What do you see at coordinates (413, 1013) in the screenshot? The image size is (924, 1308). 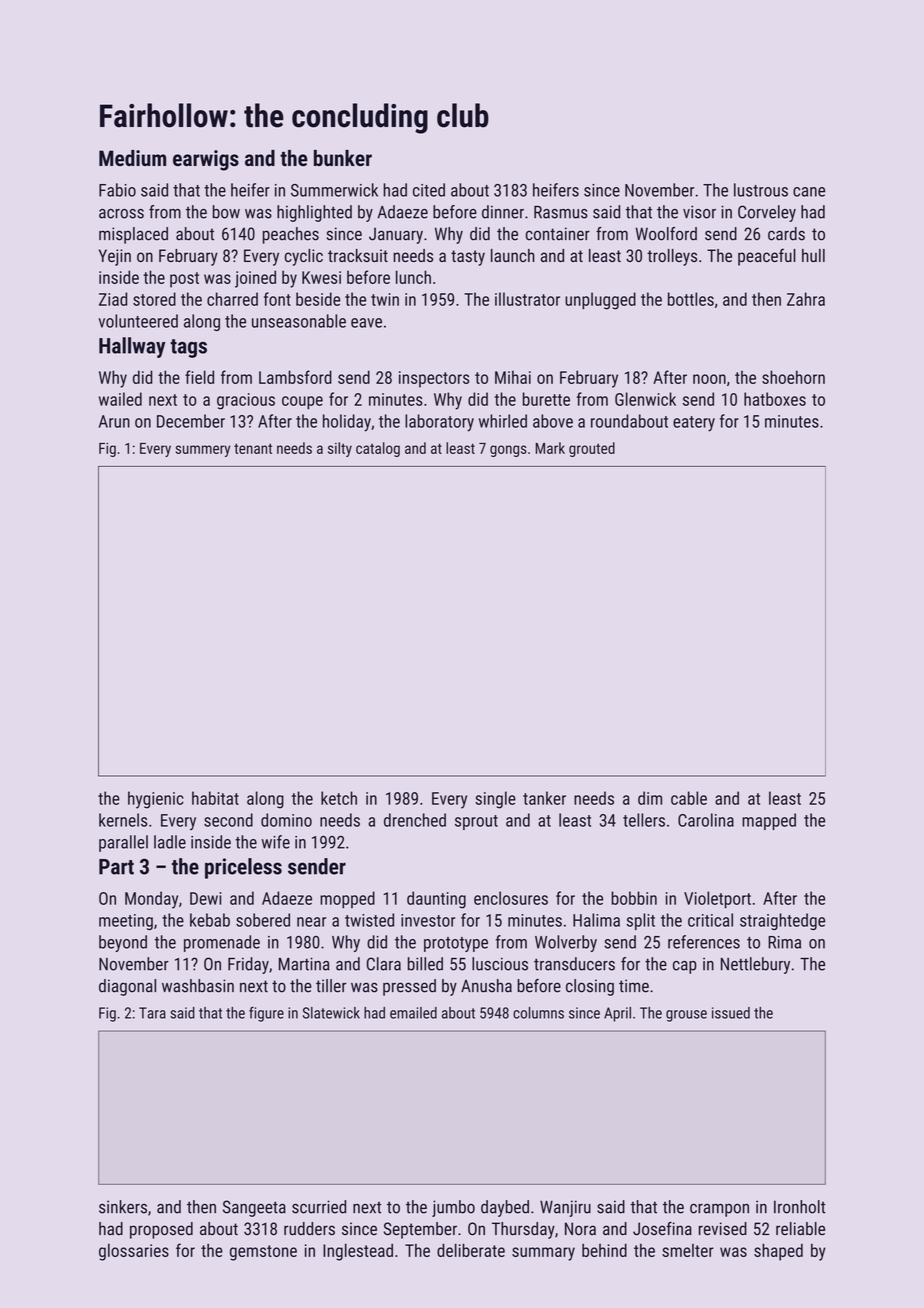 I see `emailed` at bounding box center [413, 1013].
